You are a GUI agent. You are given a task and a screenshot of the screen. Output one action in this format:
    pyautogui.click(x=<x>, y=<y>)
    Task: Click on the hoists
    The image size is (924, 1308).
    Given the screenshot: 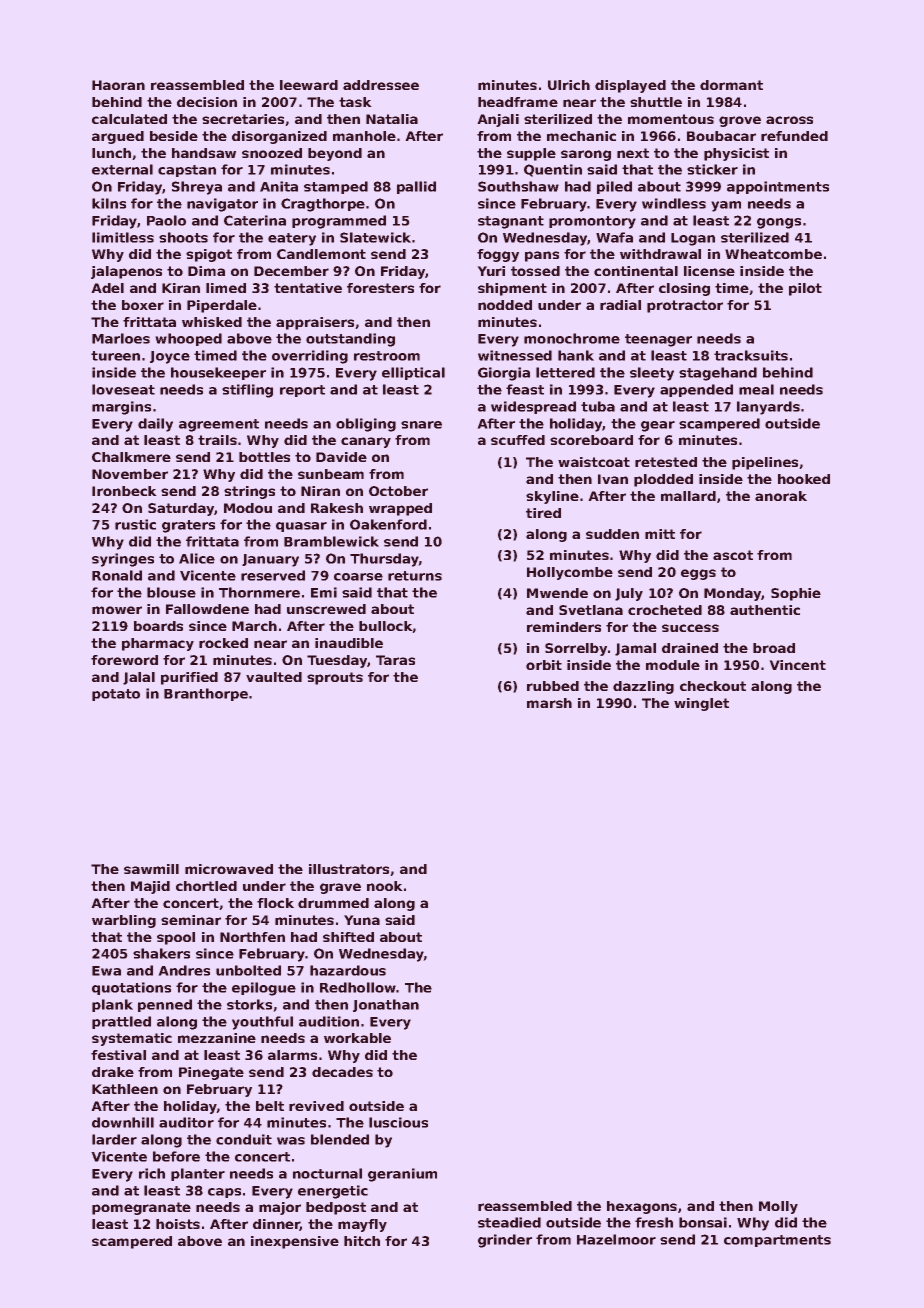 What is the action you would take?
    pyautogui.click(x=178, y=1224)
